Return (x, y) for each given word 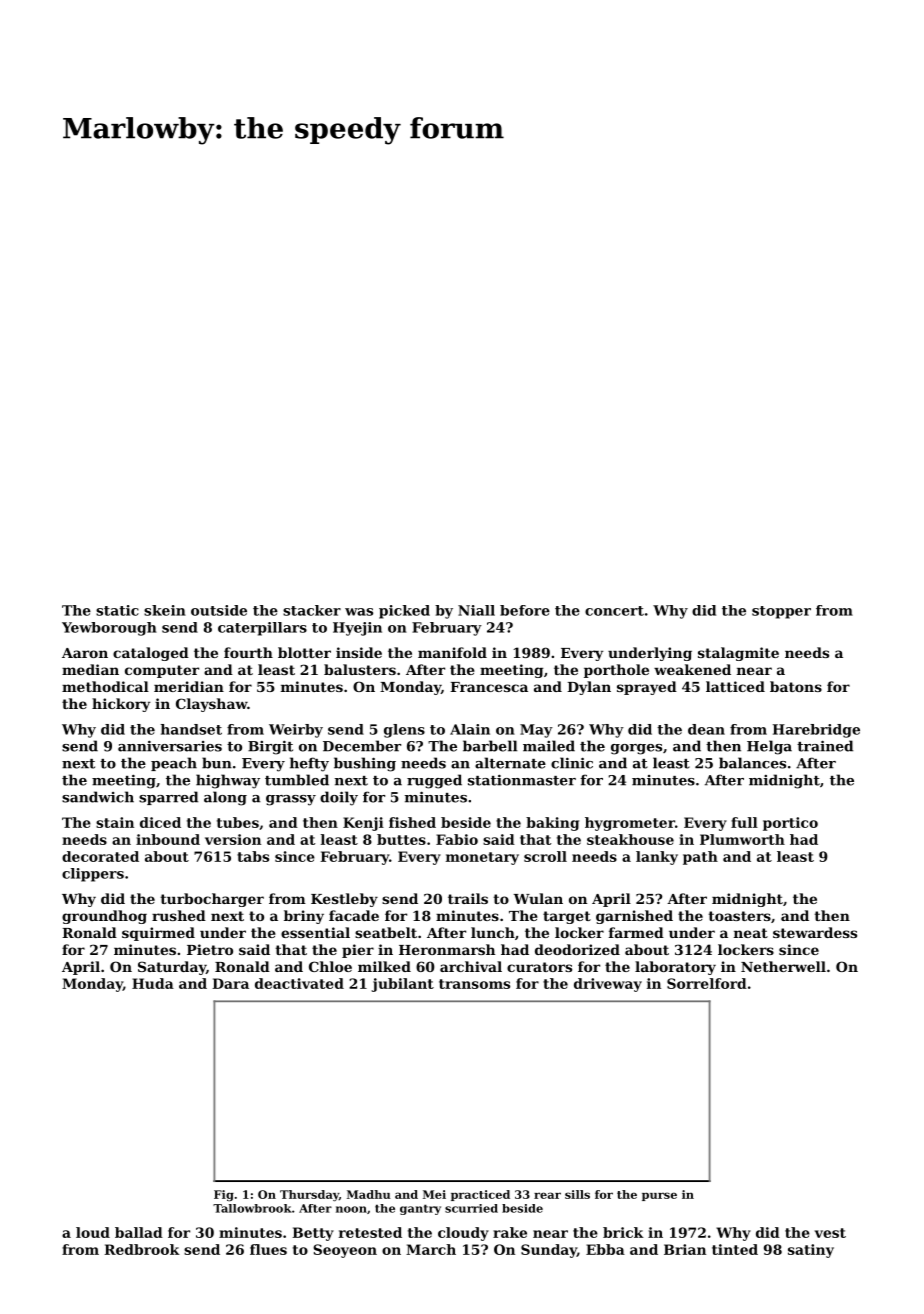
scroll (545, 856)
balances (752, 763)
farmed (636, 932)
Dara (230, 983)
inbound (168, 839)
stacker (312, 610)
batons (796, 686)
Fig (224, 1196)
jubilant (402, 985)
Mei (434, 1194)
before (525, 610)
